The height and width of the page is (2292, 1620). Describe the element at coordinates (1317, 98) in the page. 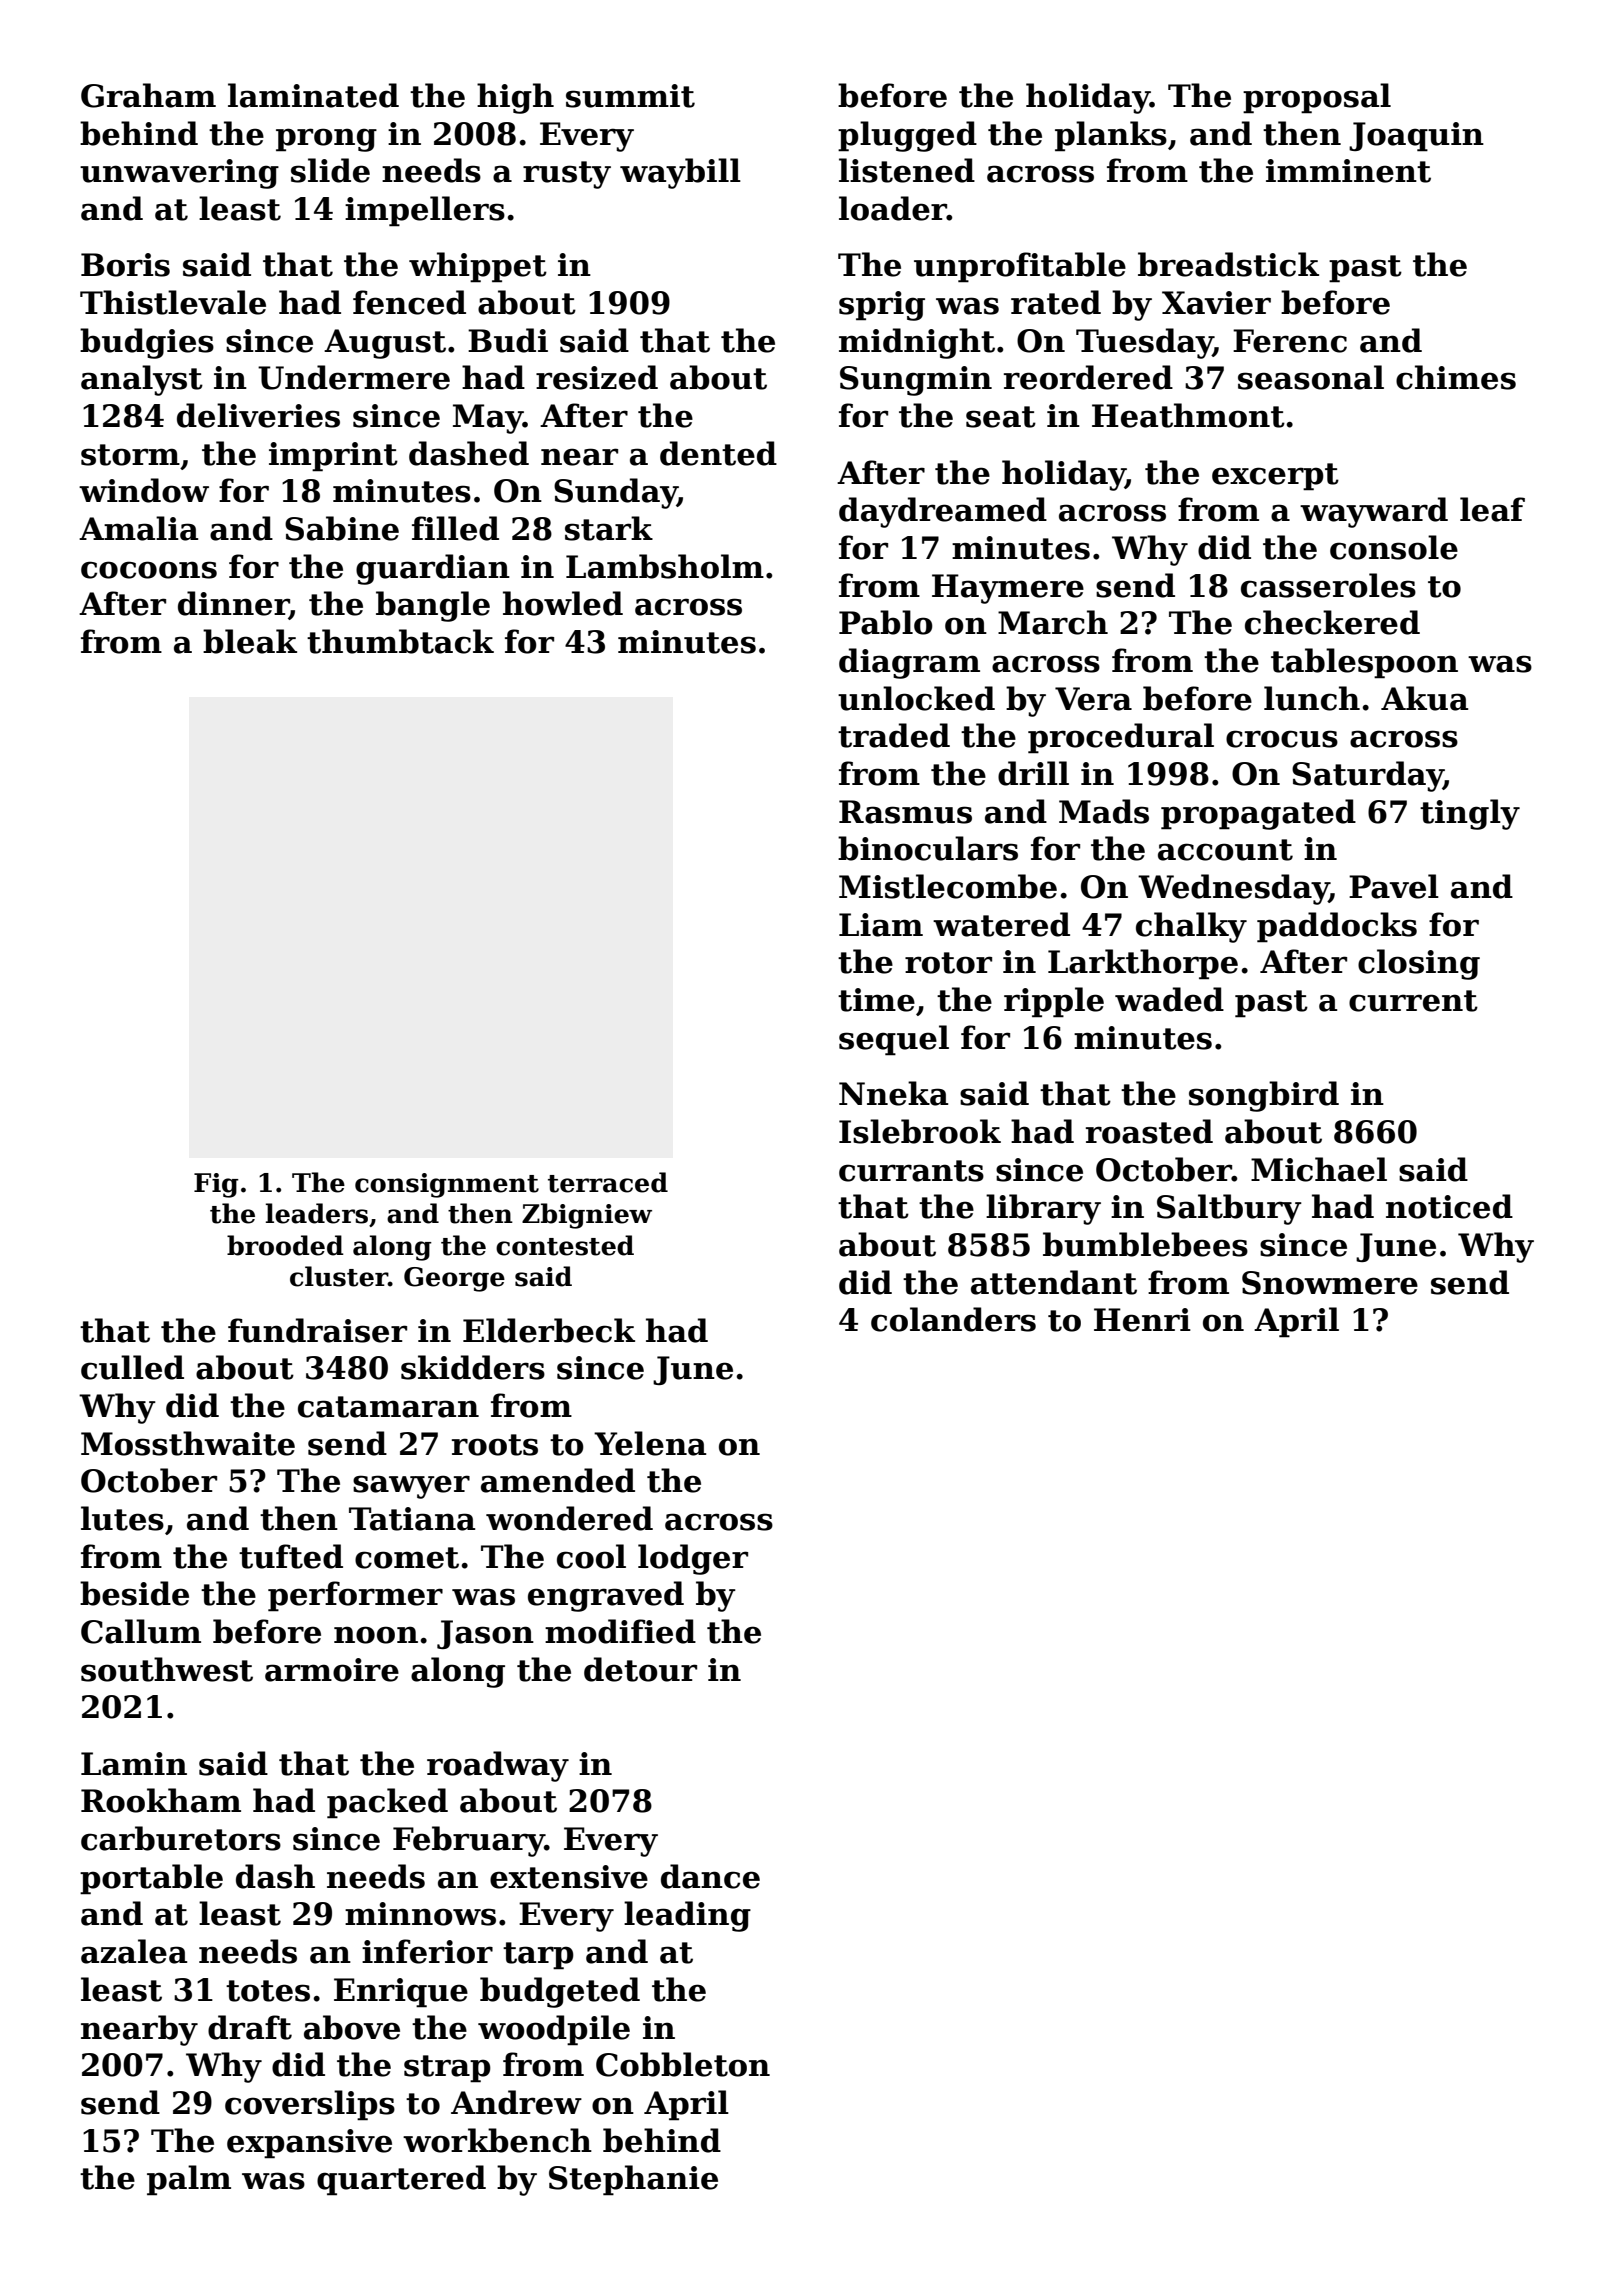

I see `proposal` at that location.
